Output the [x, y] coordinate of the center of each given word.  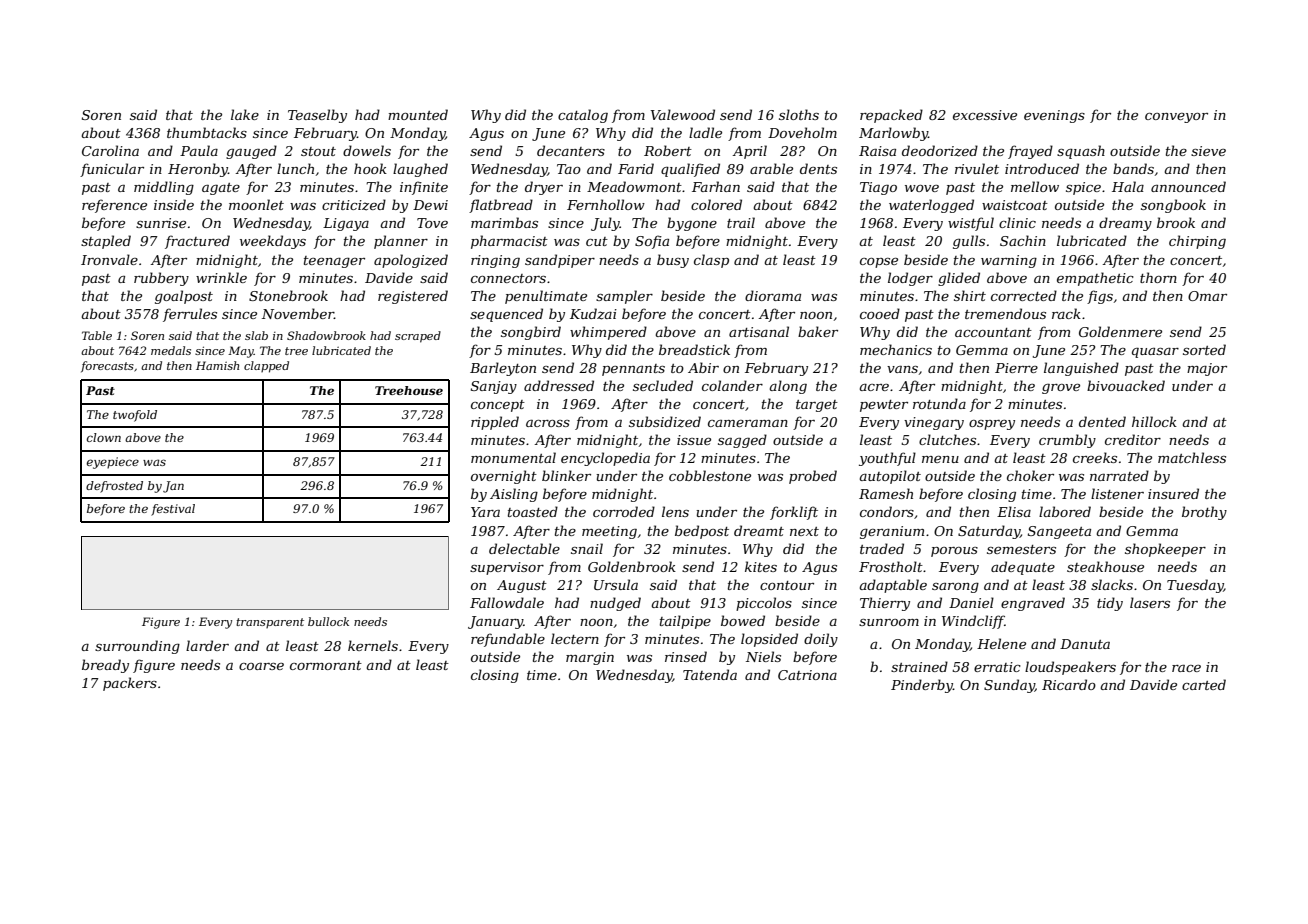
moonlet [256, 204]
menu [940, 459]
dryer [544, 188]
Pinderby [922, 686]
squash [1081, 152]
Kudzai [593, 314]
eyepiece [113, 463]
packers [130, 684]
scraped [418, 337]
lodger [910, 279]
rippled [495, 423]
